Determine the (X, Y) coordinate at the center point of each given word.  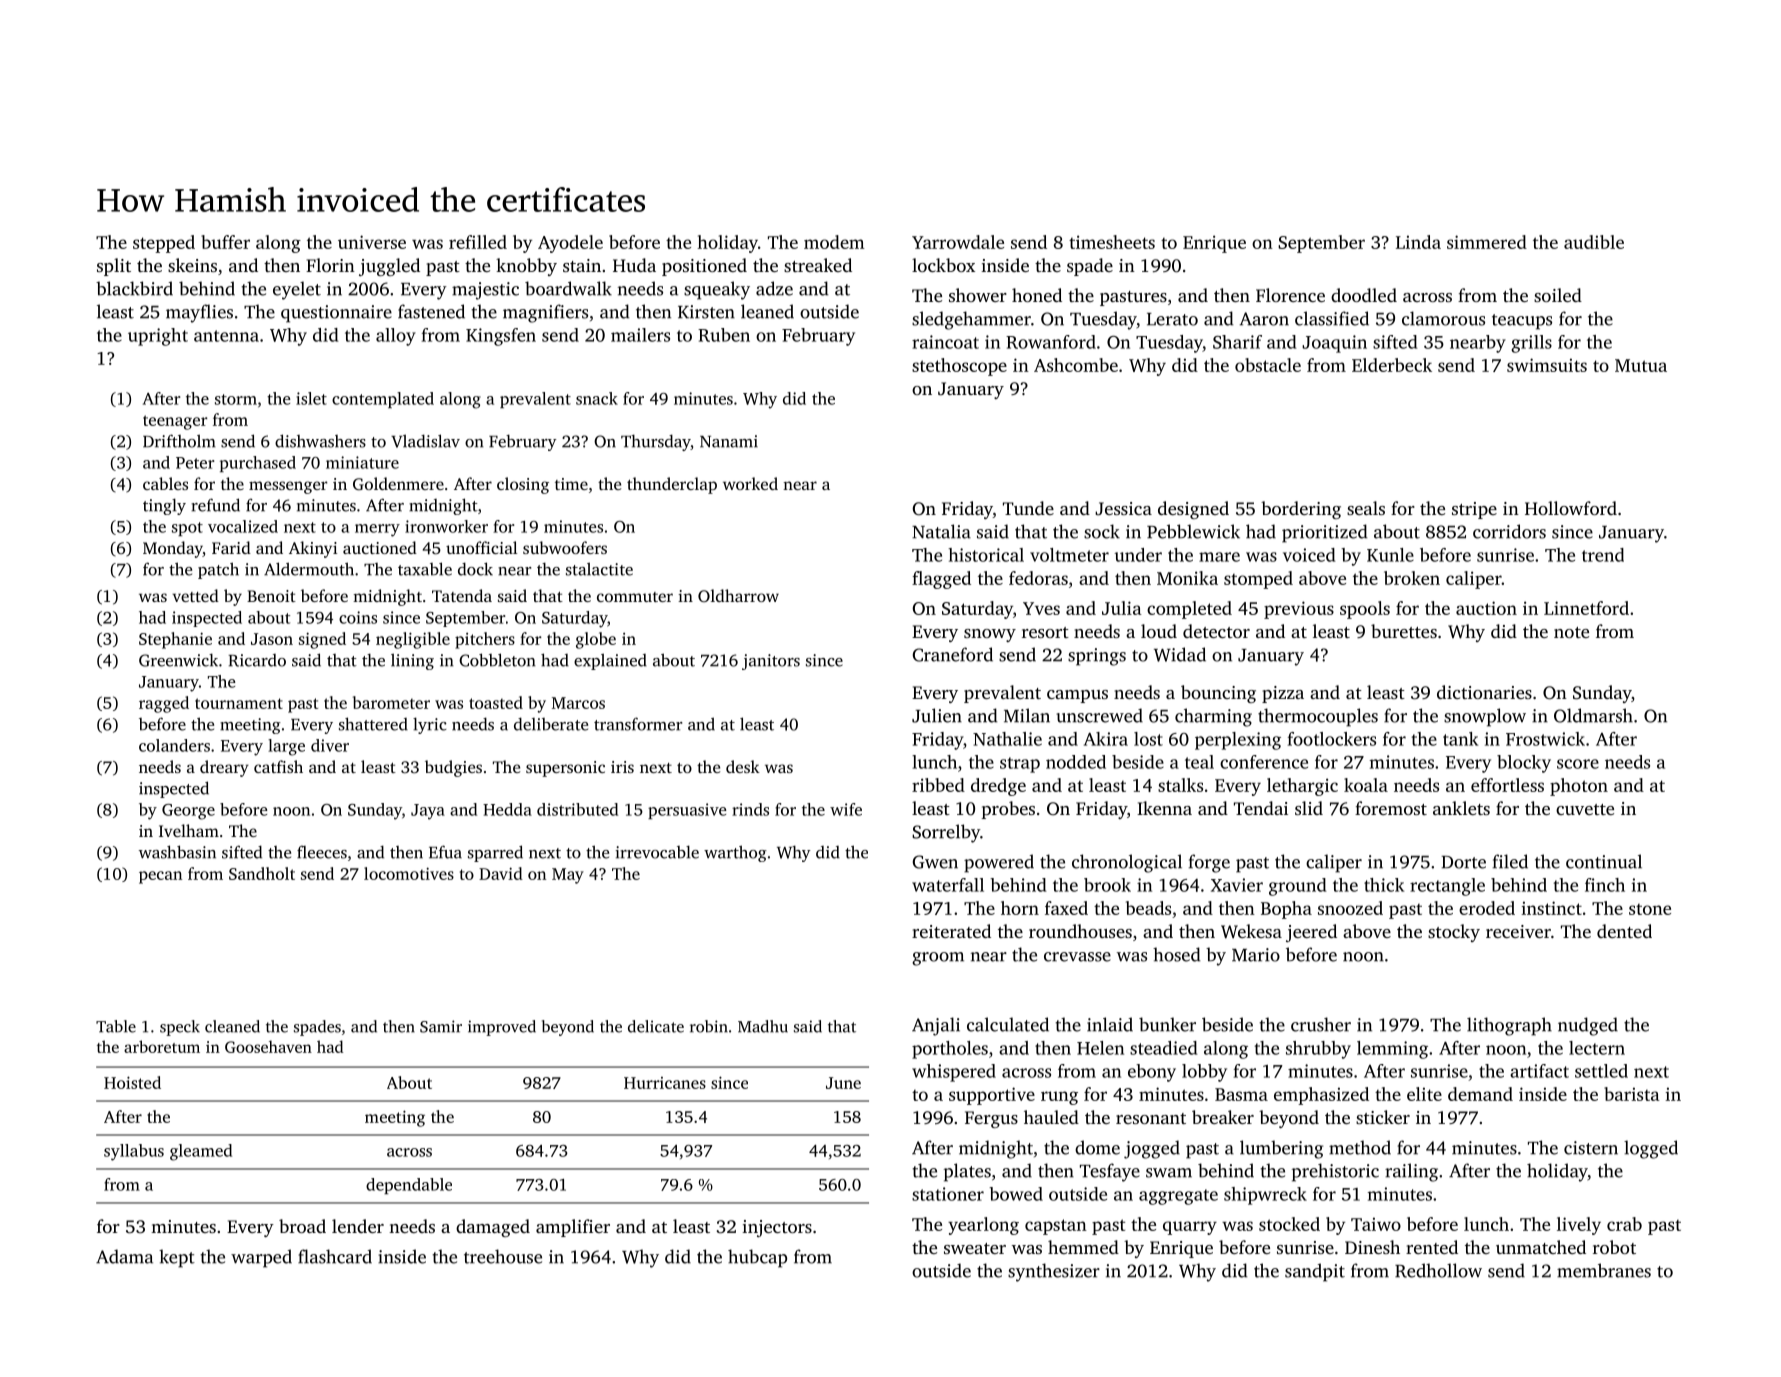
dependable (409, 1186)
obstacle (1268, 365)
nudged (1588, 1026)
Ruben (724, 335)
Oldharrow (738, 595)
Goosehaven (268, 1046)
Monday (173, 549)
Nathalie (1007, 739)
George (188, 812)
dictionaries (1484, 692)
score (1578, 764)
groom (938, 959)
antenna (226, 336)
